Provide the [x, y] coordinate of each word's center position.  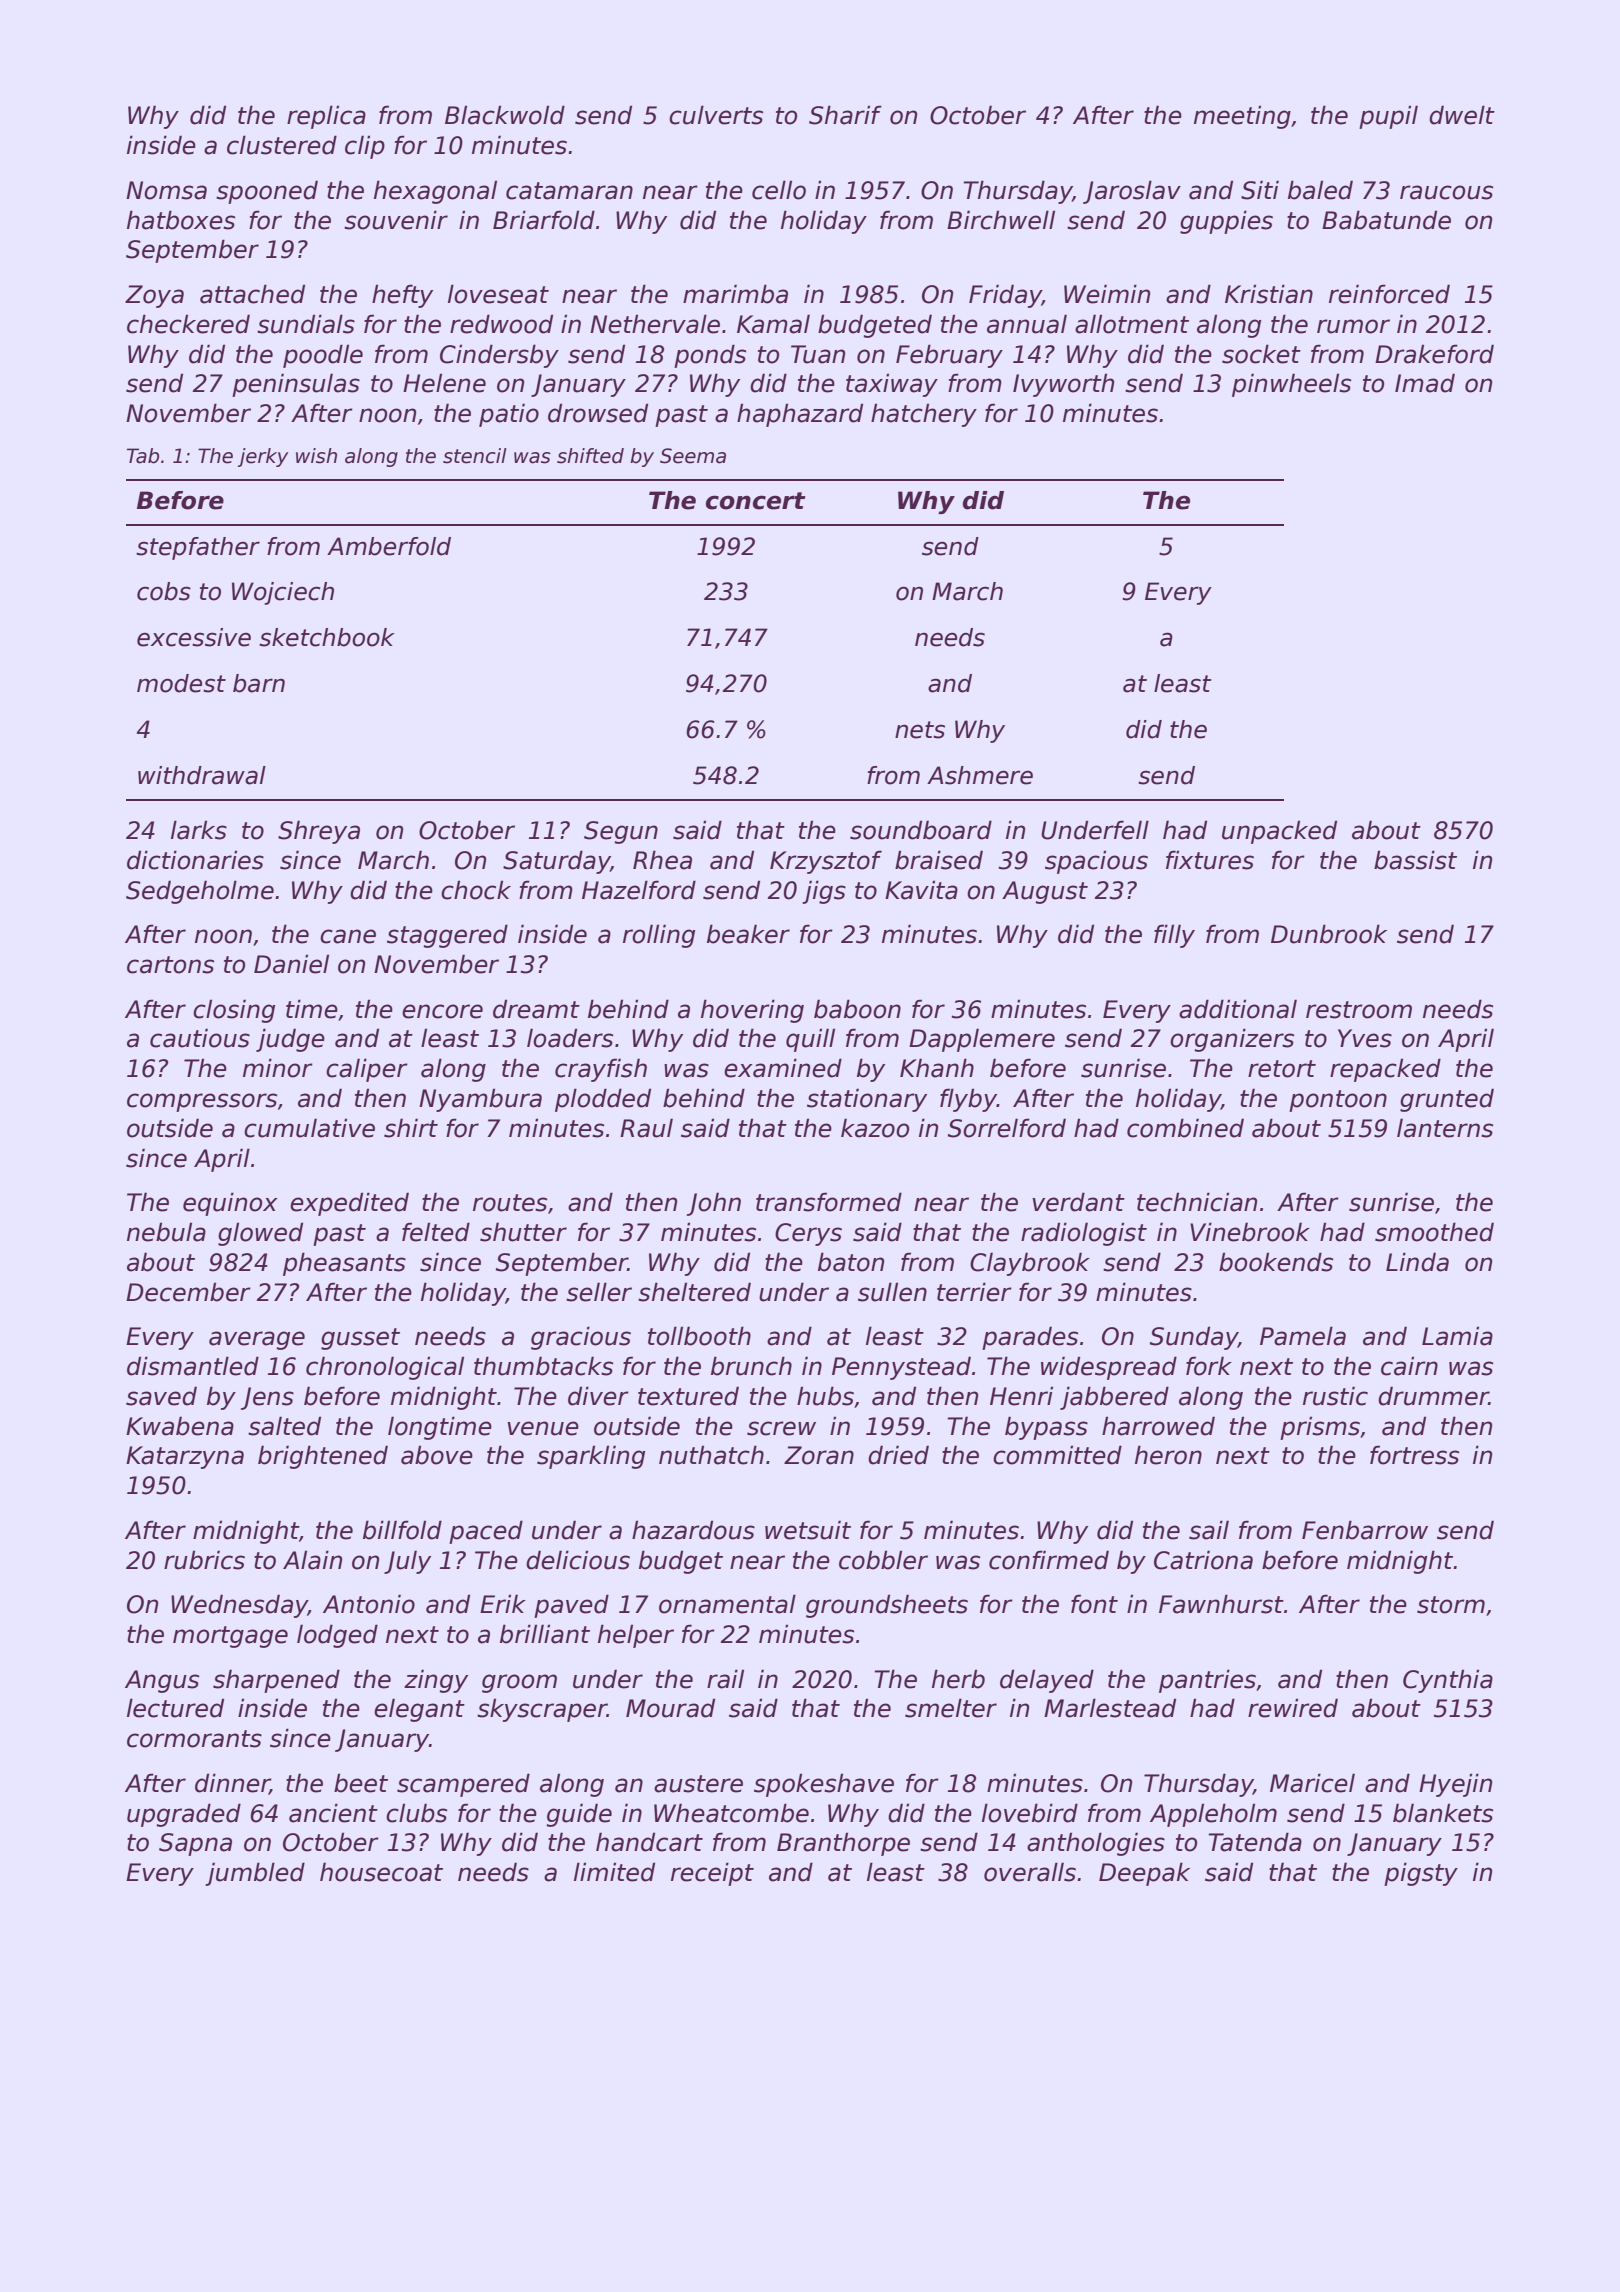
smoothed [1434, 1232]
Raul [646, 1128]
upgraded [184, 1815]
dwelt [1462, 115]
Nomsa [166, 190]
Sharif [845, 115]
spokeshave [824, 1785]
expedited [349, 1204]
